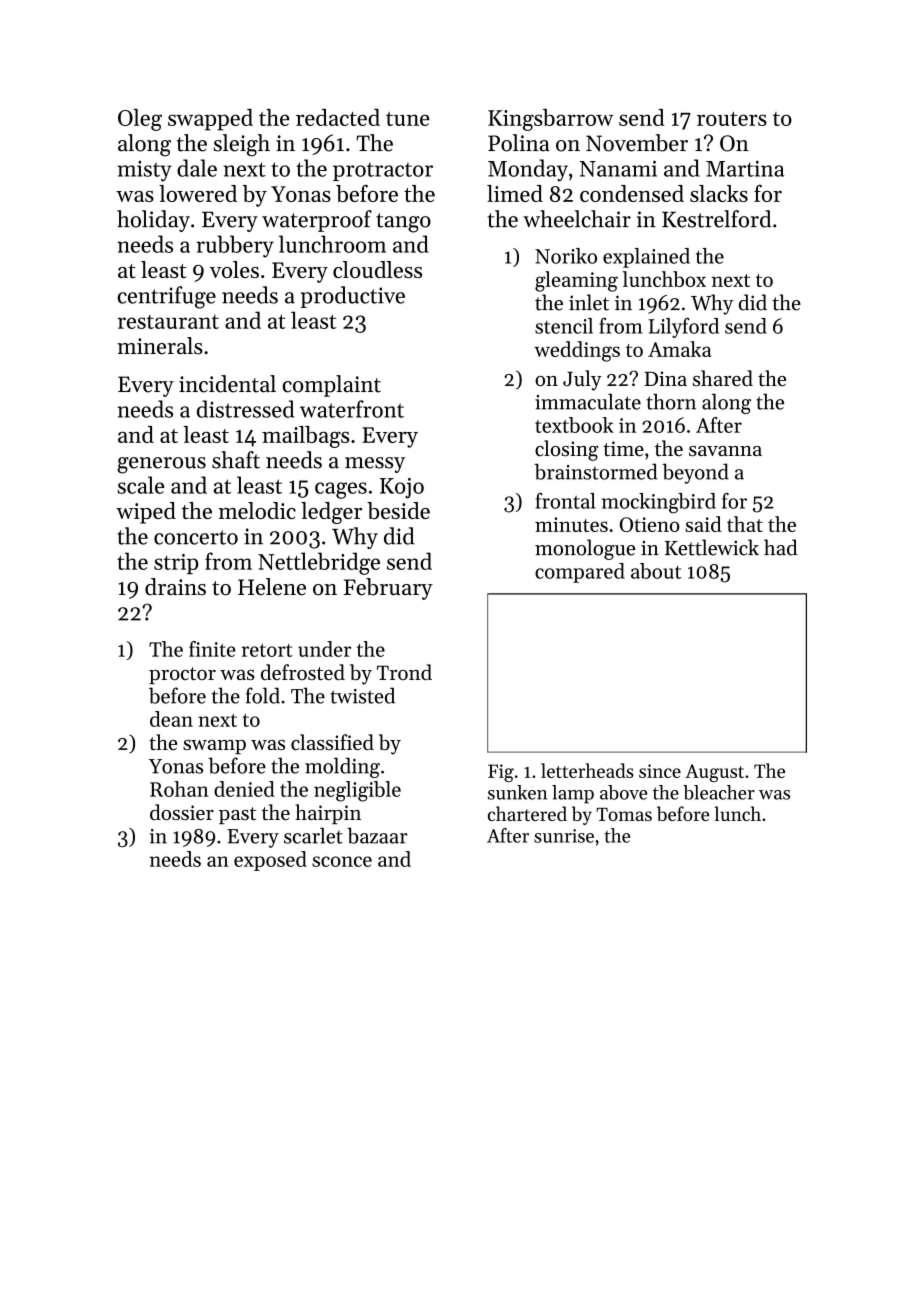  What do you see at coordinates (303, 672) in the screenshot?
I see `defrosted` at bounding box center [303, 672].
